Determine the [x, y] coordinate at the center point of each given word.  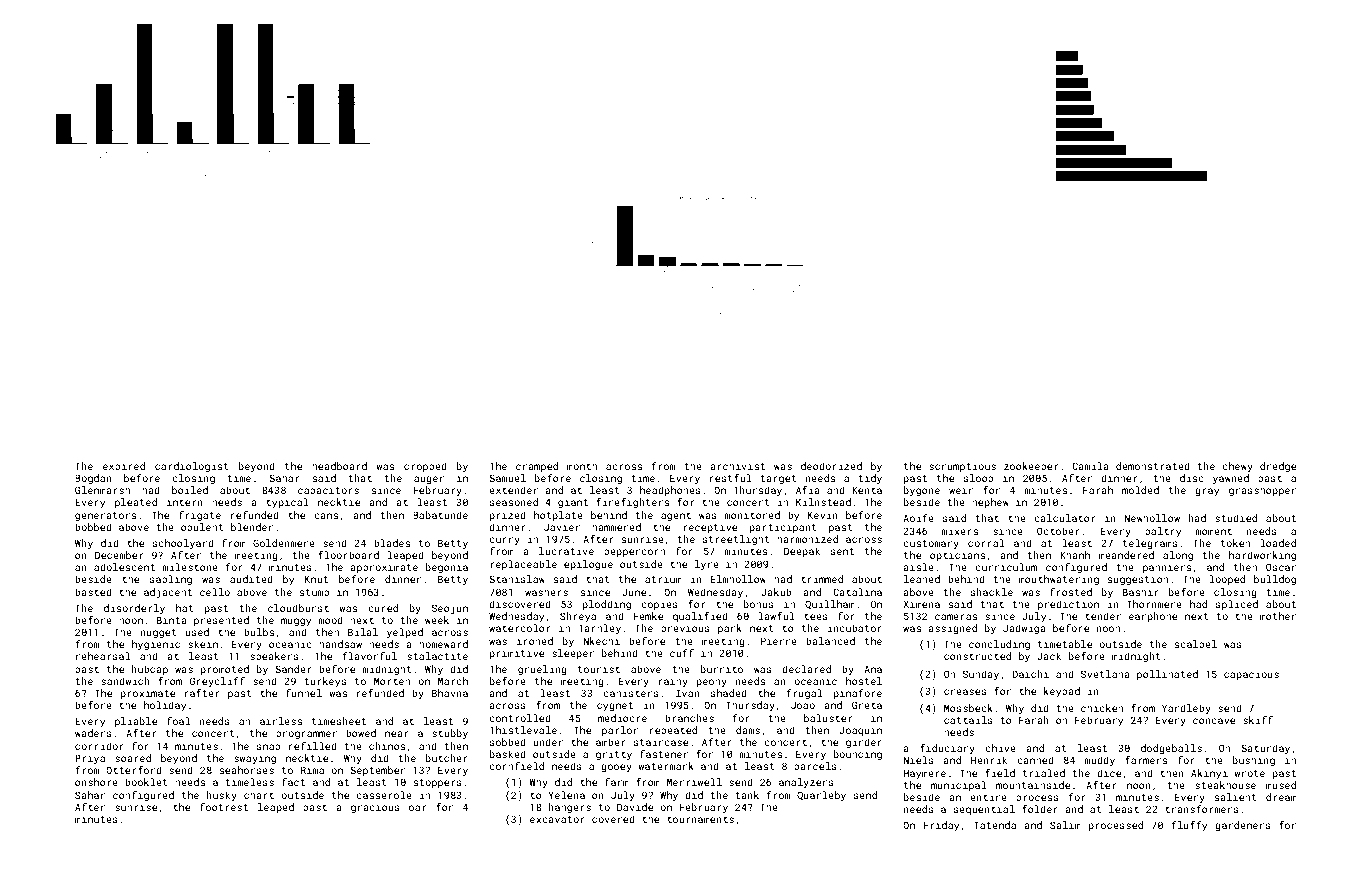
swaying [255, 759]
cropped [425, 467]
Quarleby [821, 796]
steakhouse [1225, 785]
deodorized [831, 466]
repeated [673, 731]
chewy [1237, 467]
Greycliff [217, 682]
